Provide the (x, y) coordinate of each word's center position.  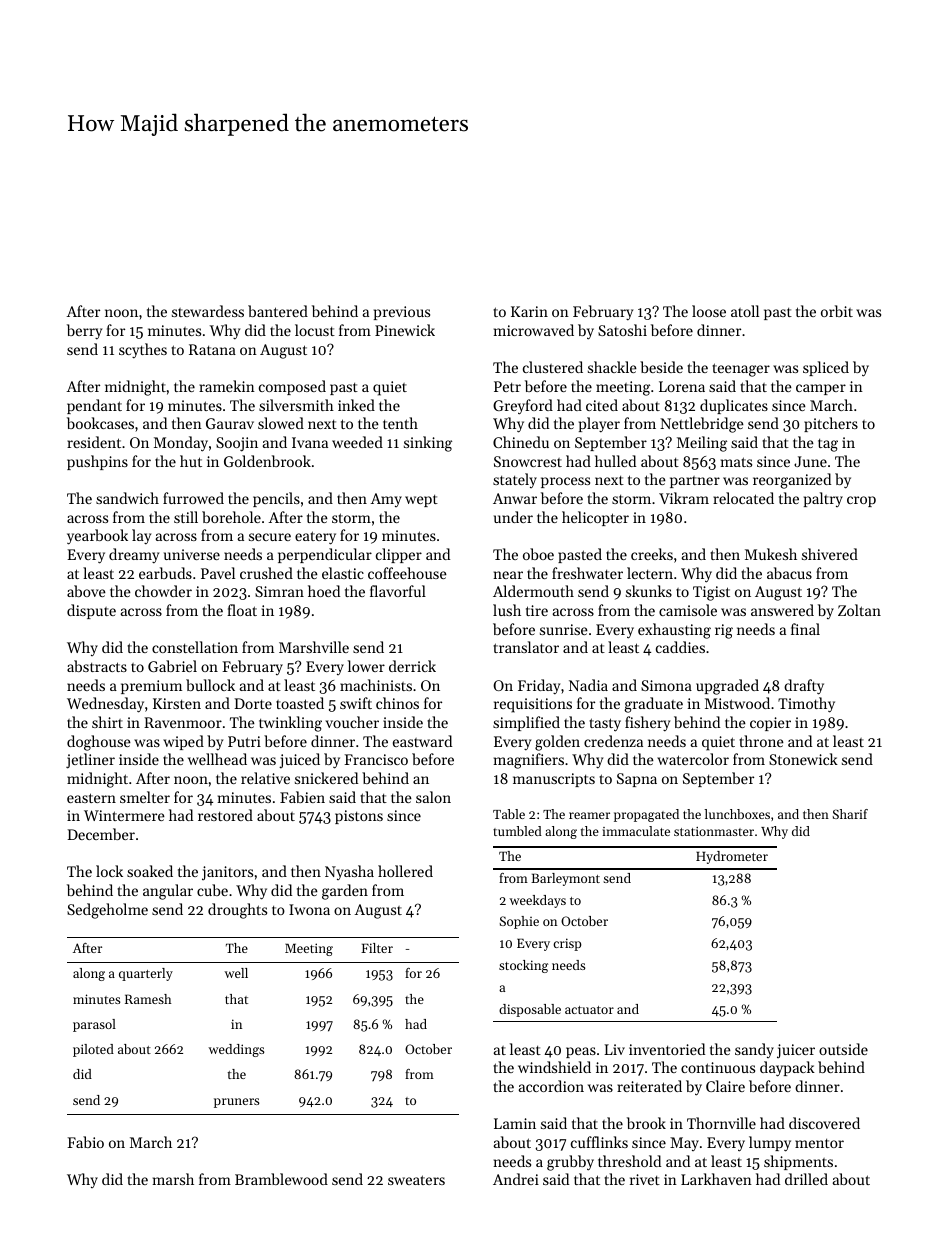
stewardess (208, 311)
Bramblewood (281, 1179)
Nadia (588, 685)
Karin (529, 311)
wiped (183, 742)
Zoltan (859, 610)
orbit (837, 311)
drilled (806, 1179)
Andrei (516, 1179)
